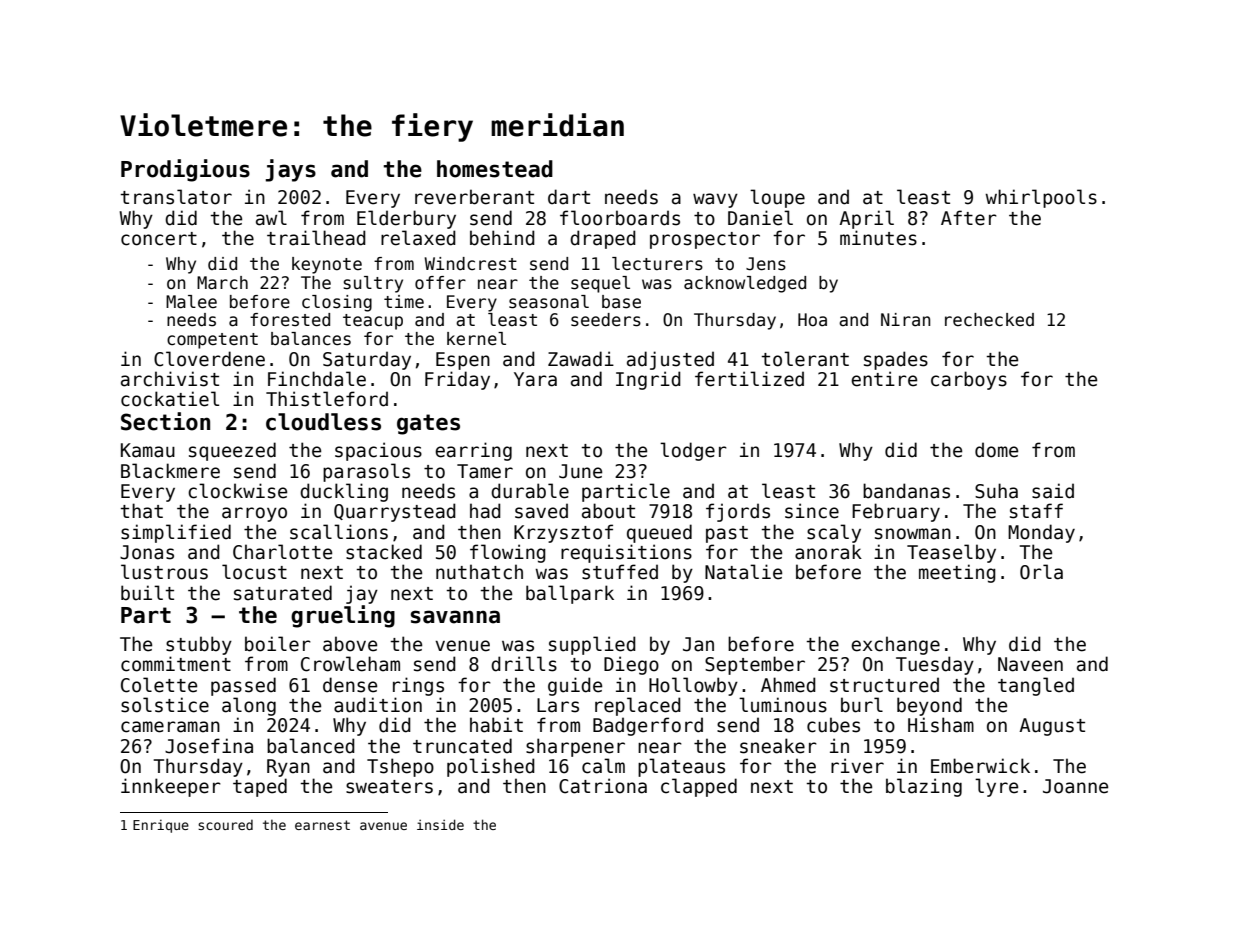 The height and width of the screenshot is (952, 1233). I want to click on Tuesday, so click(935, 665).
